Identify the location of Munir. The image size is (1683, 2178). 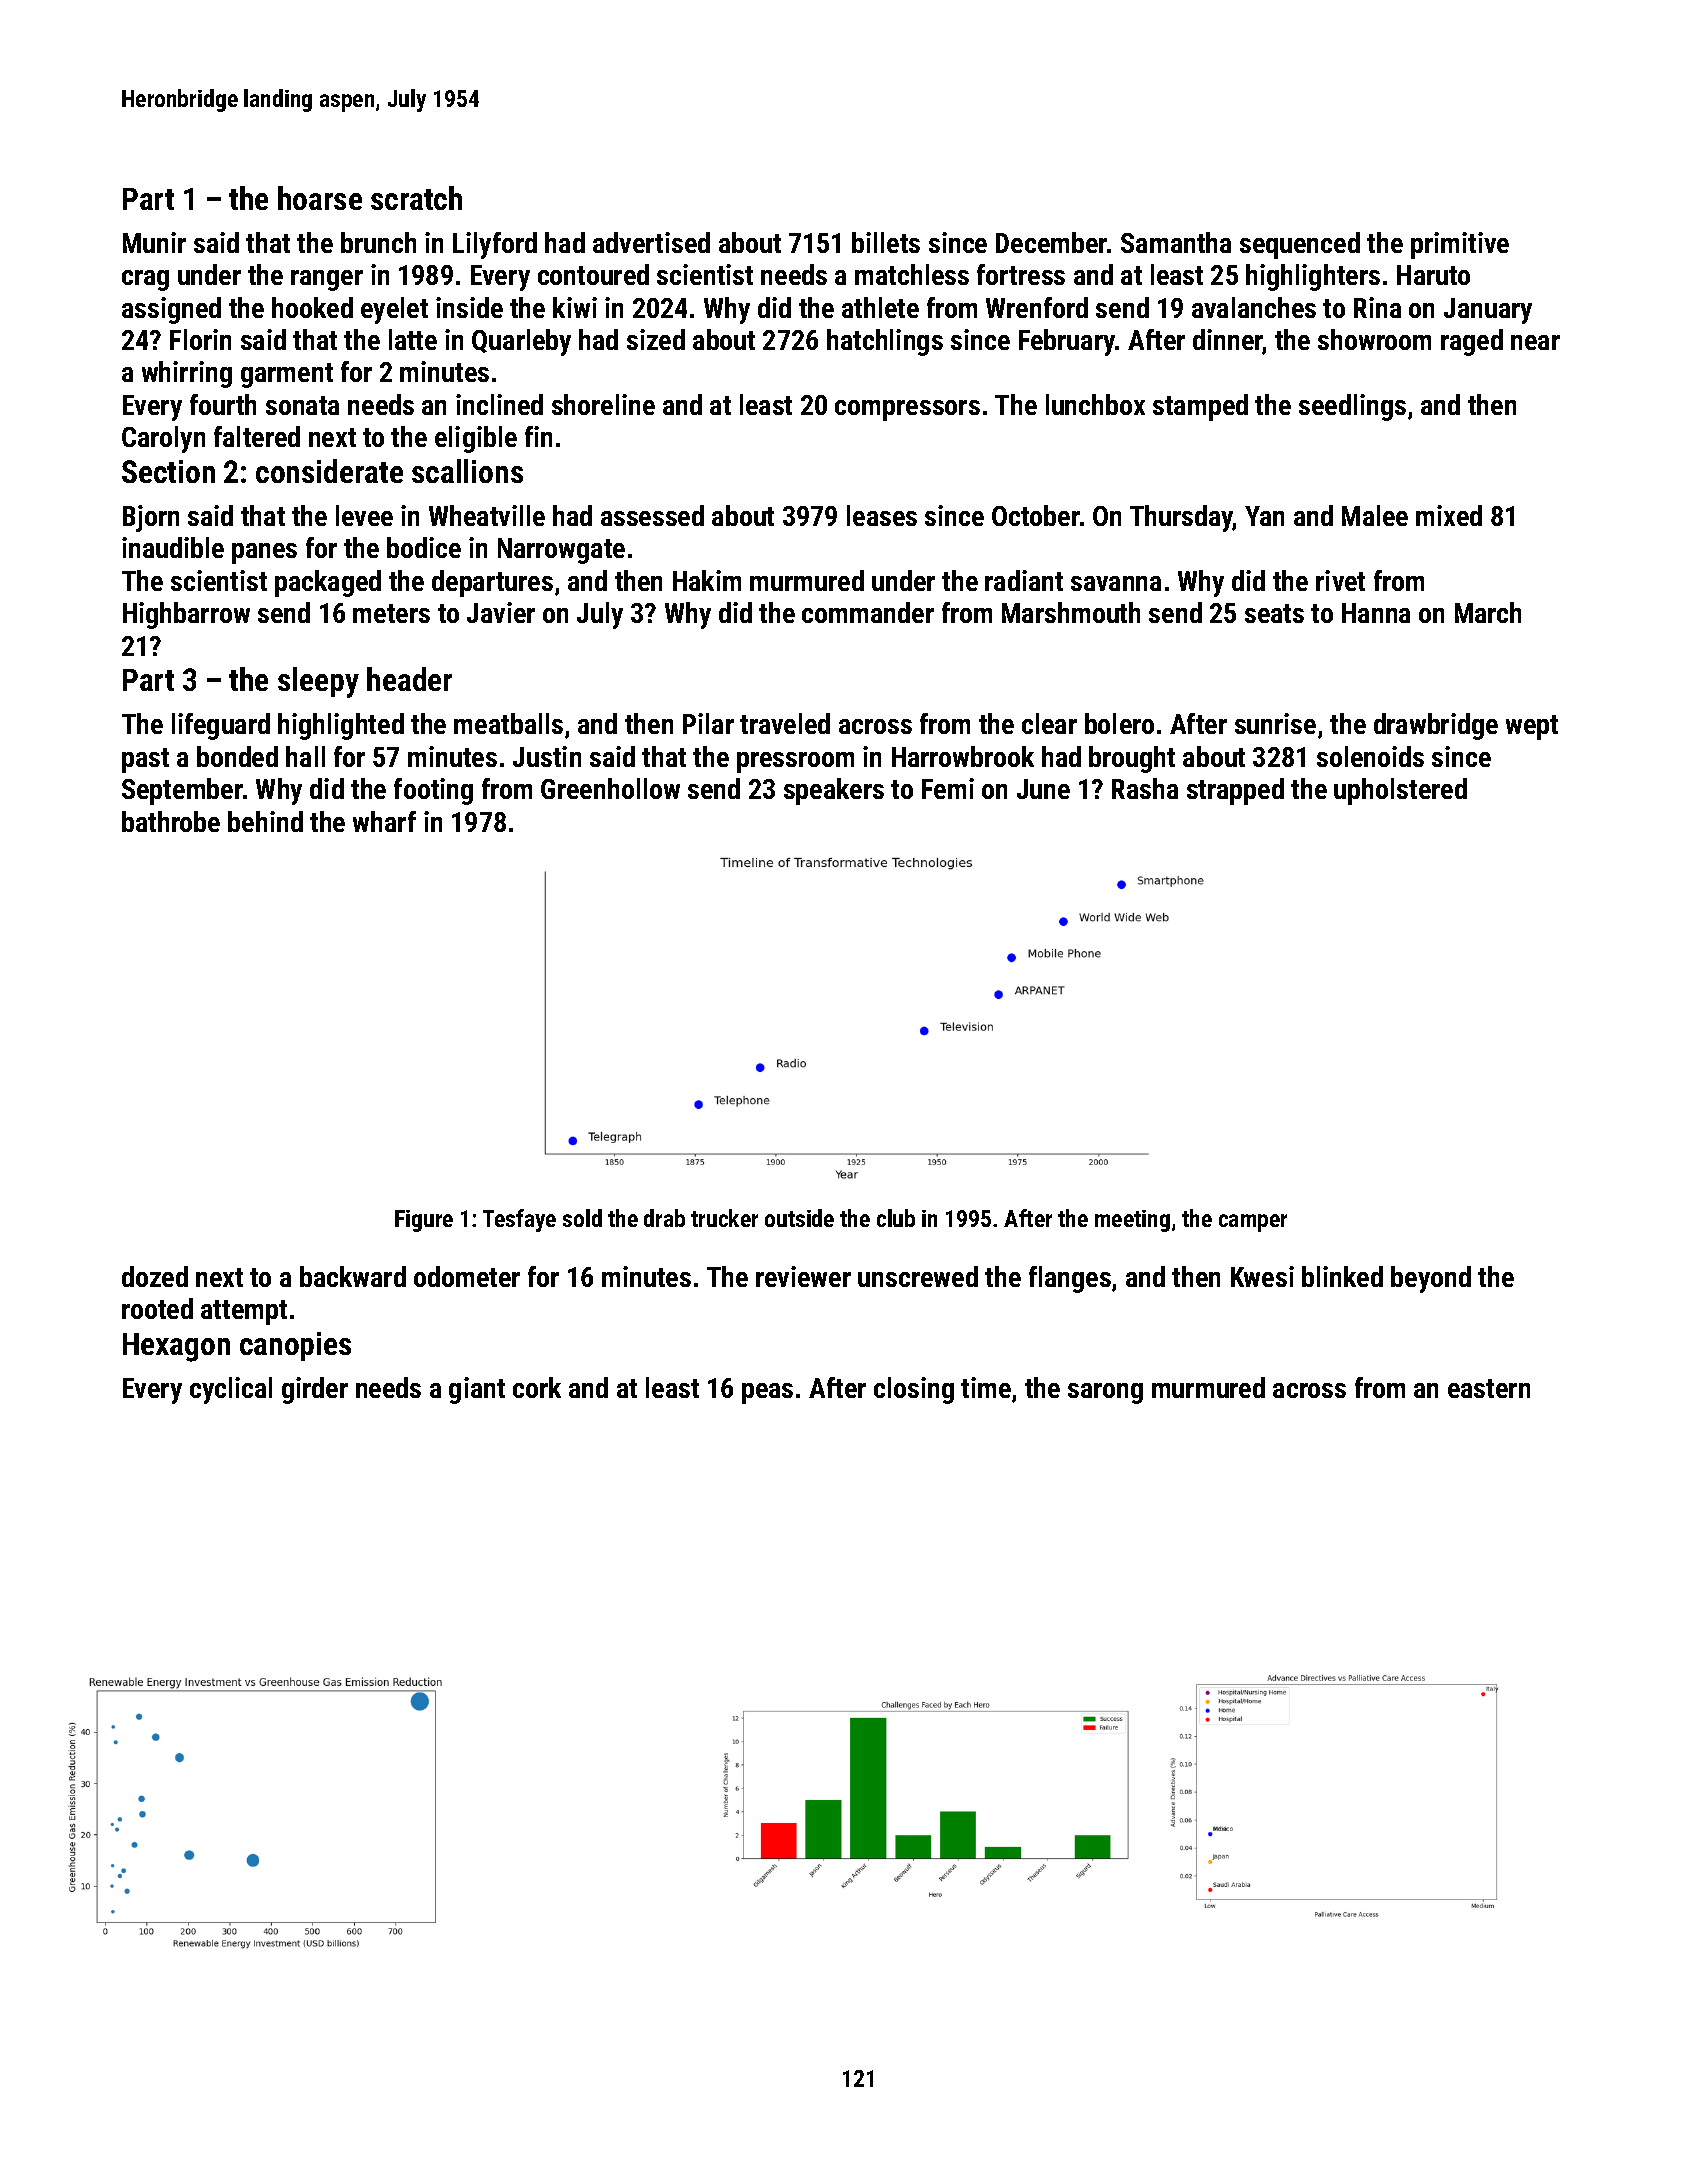
(154, 242).
